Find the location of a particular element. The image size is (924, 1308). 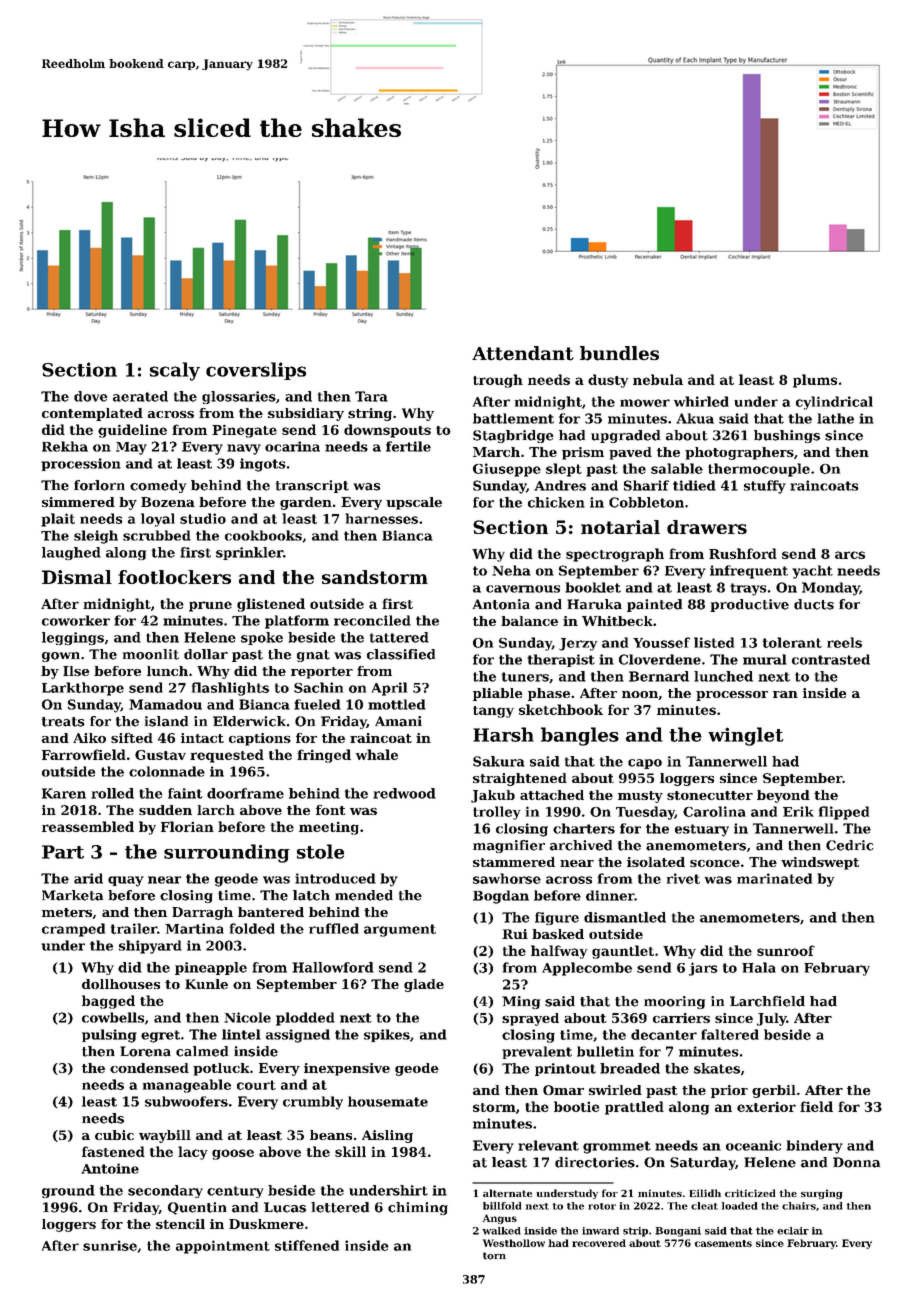

sketchbook is located at coordinates (561, 709).
